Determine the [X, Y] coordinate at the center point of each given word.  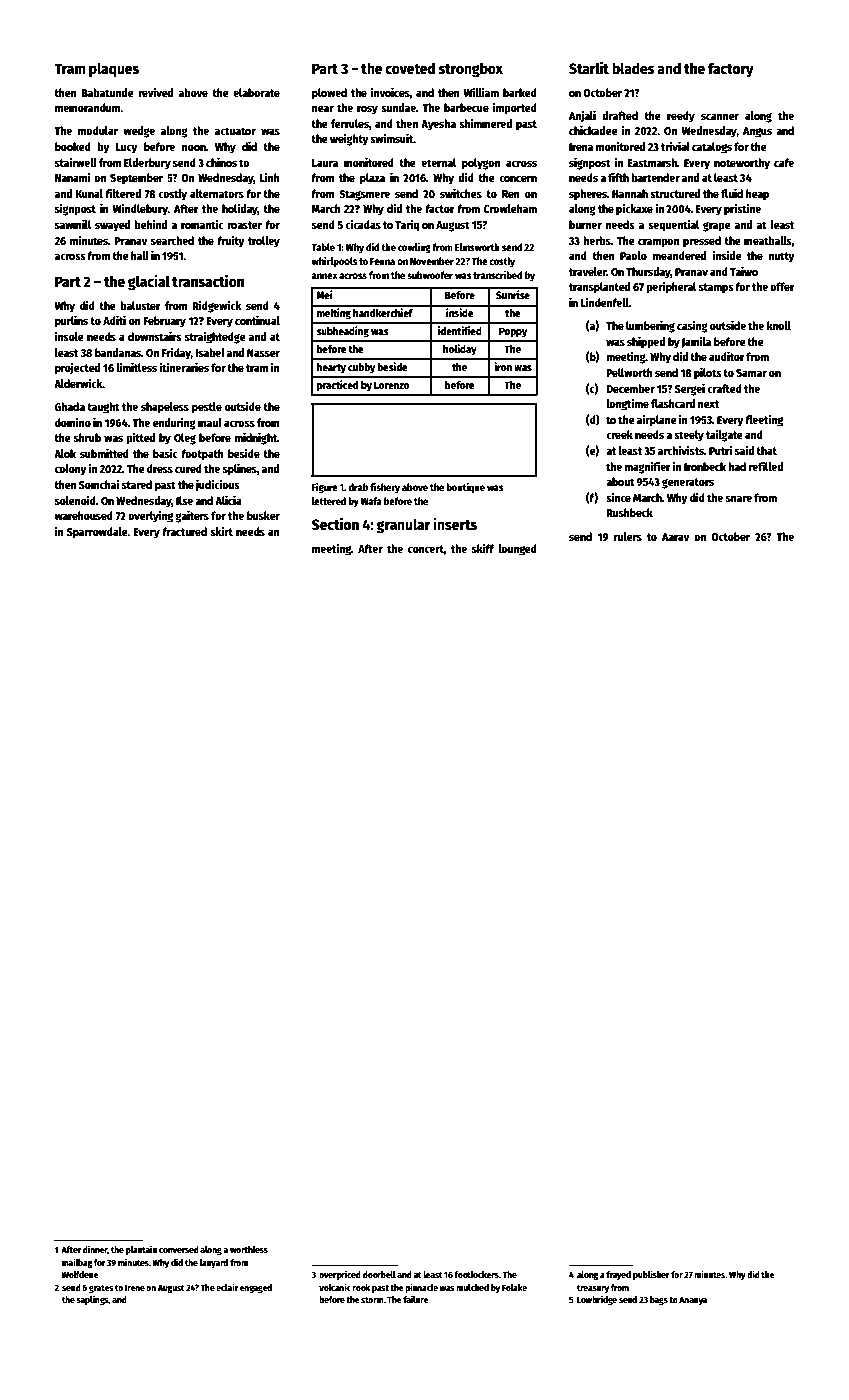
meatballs [768, 240]
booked [73, 146]
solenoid [75, 500]
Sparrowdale [97, 533]
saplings [93, 1300]
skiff [483, 548]
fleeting [764, 421]
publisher [651, 1275]
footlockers [476, 1274]
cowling [414, 248]
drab [358, 487]
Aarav [675, 537]
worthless [249, 1249]
